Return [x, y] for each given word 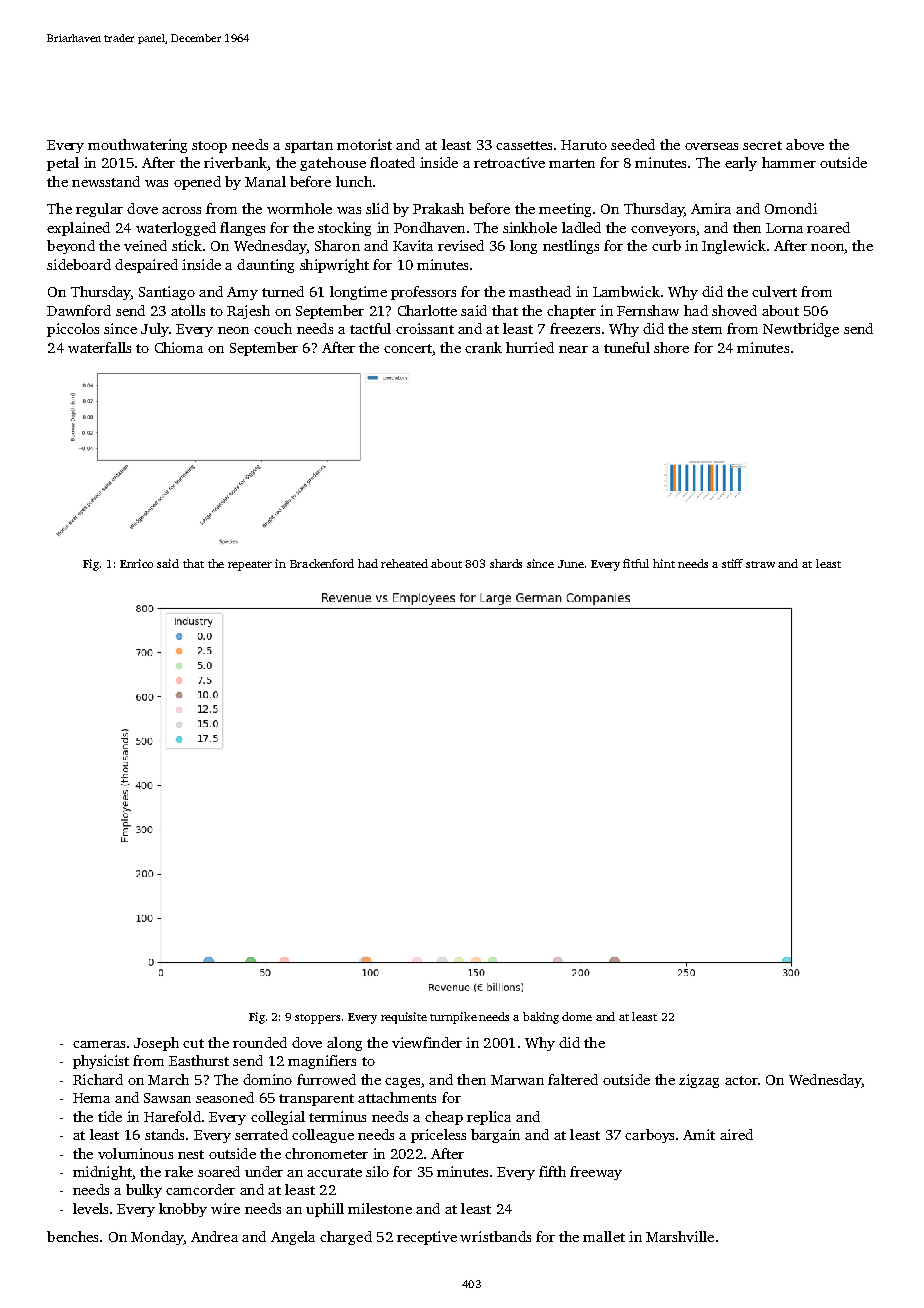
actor [741, 1080]
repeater [250, 566]
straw [760, 564]
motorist [364, 144]
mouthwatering [137, 146]
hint [664, 563]
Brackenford [322, 563]
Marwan [517, 1080]
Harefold [172, 1116]
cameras [99, 1044]
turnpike [453, 1018]
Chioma [179, 347]
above [805, 144]
